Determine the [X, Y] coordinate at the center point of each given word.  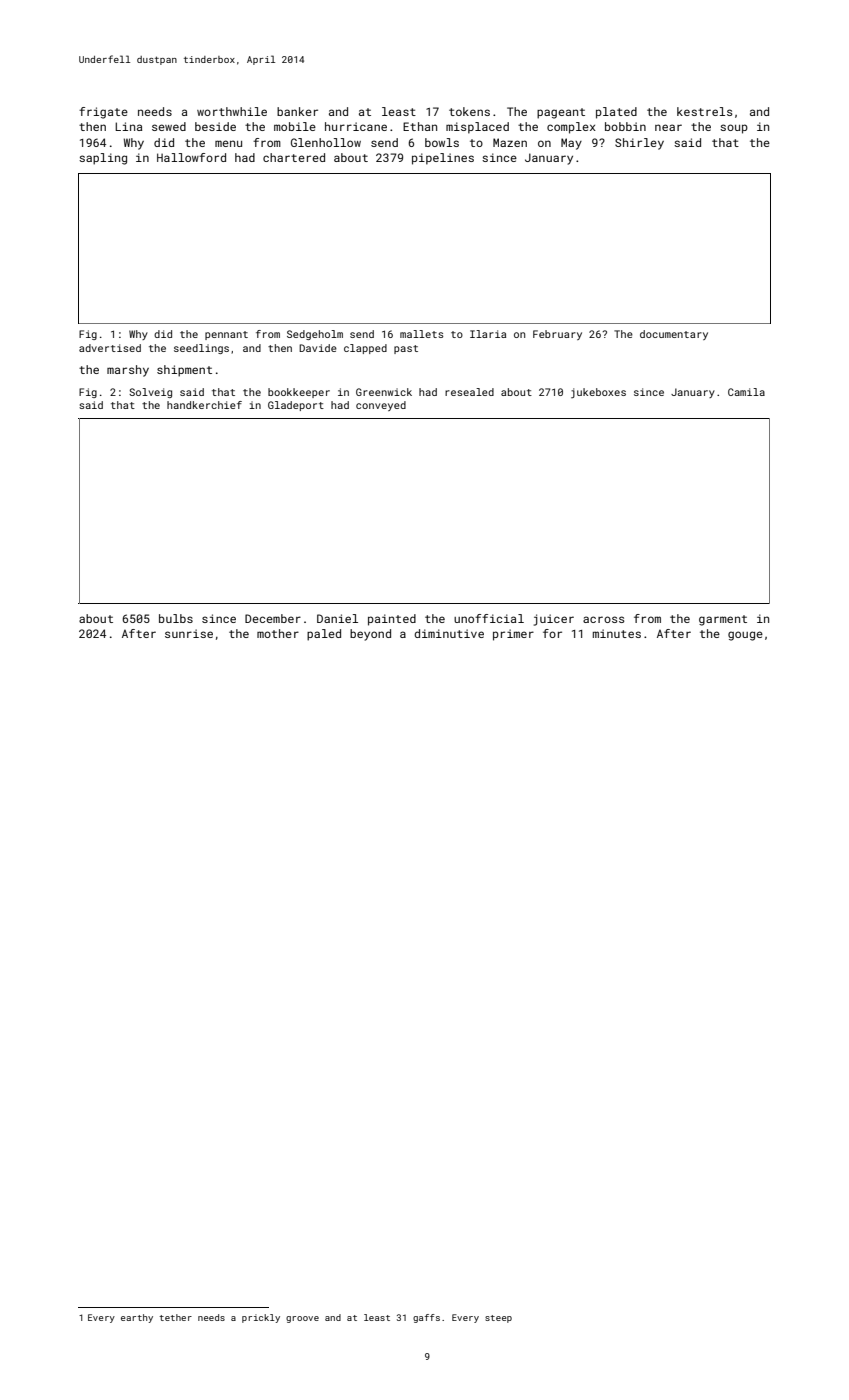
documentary [674, 335]
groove [302, 1319]
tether [175, 1317]
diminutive [449, 633]
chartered [294, 157]
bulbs [176, 618]
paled [324, 635]
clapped [365, 349]
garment [723, 620]
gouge [745, 636]
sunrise [189, 633]
